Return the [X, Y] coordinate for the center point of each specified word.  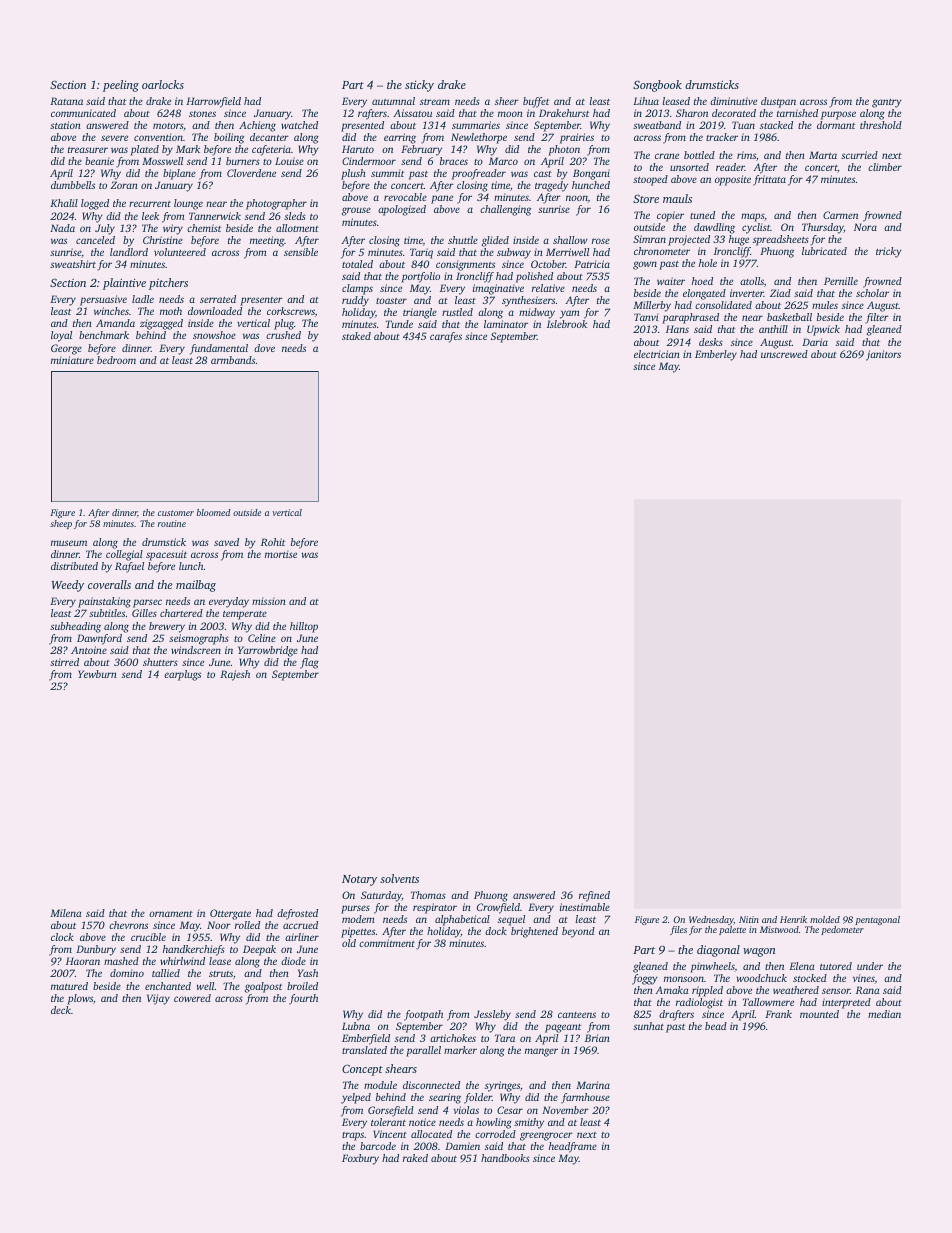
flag [309, 663]
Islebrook [567, 324]
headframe [573, 1147]
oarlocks [163, 84]
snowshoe [214, 335]
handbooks [505, 1158]
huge [739, 240]
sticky [419, 86]
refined [594, 896]
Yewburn [97, 674]
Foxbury [360, 1159]
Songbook [657, 86]
